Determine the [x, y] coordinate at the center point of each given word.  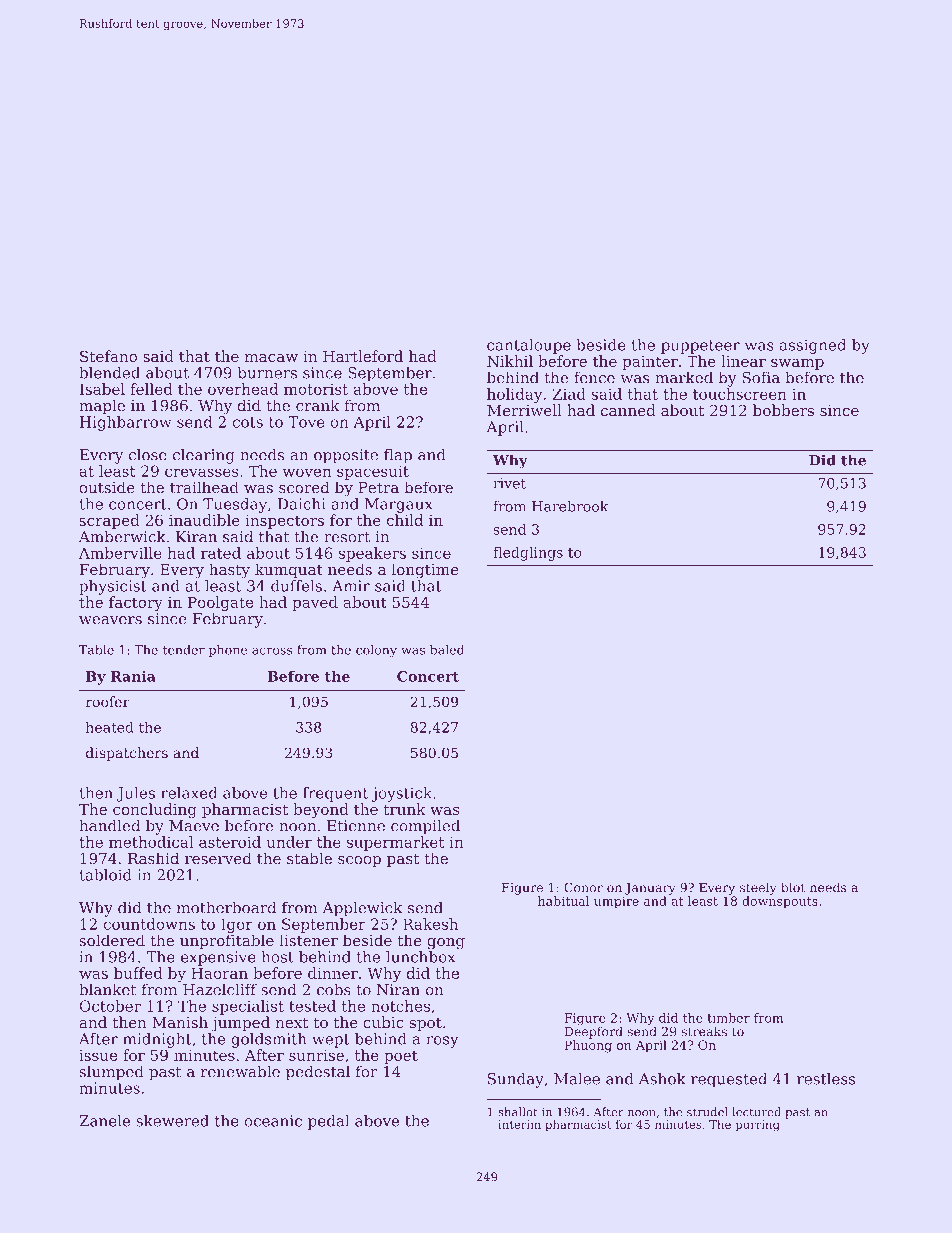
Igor [237, 925]
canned [628, 410]
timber [728, 1018]
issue [98, 1055]
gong [446, 944]
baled [447, 650]
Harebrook [570, 506]
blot [793, 887]
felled [151, 389]
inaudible [204, 520]
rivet [509, 483]
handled [109, 826]
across [272, 651]
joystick [402, 794]
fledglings [528, 554]
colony [376, 651]
